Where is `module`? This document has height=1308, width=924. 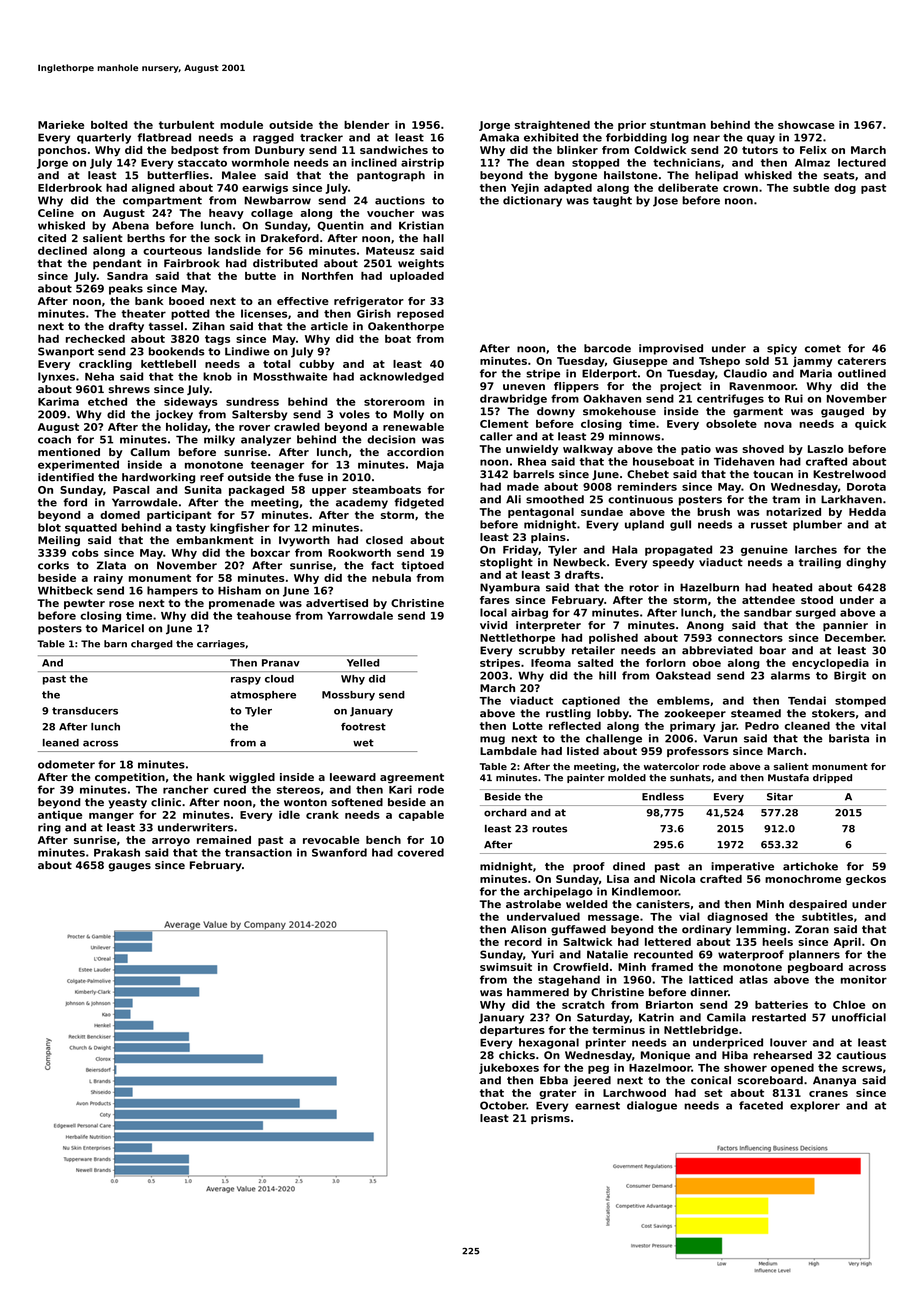 module is located at coordinates (241, 125).
